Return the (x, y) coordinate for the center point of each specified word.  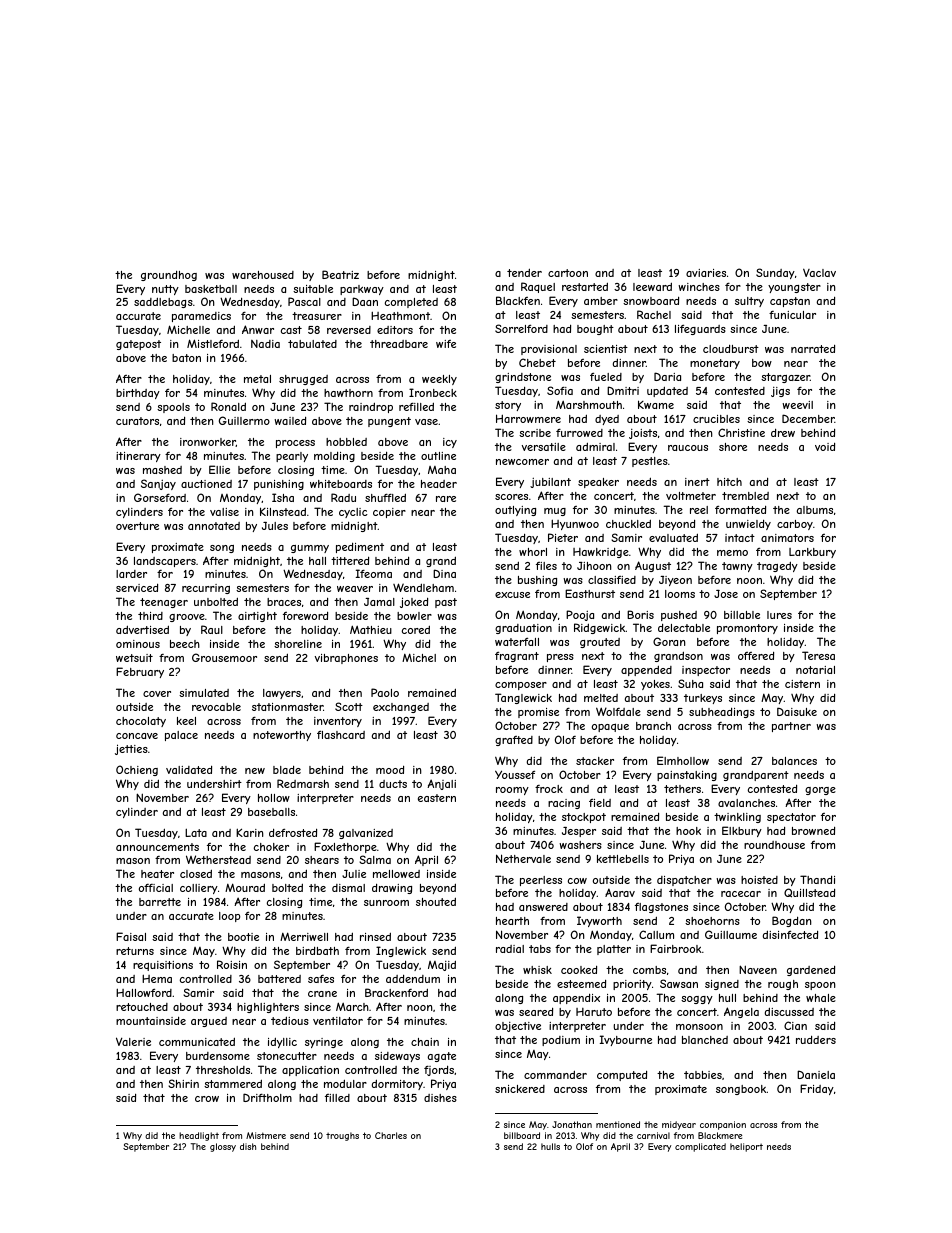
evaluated (673, 538)
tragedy (777, 567)
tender (524, 273)
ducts (393, 784)
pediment (360, 548)
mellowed (396, 874)
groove (187, 618)
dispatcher (684, 881)
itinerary (138, 457)
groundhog (169, 276)
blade (287, 770)
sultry (749, 302)
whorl (533, 552)
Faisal (131, 936)
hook (688, 831)
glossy (223, 1147)
